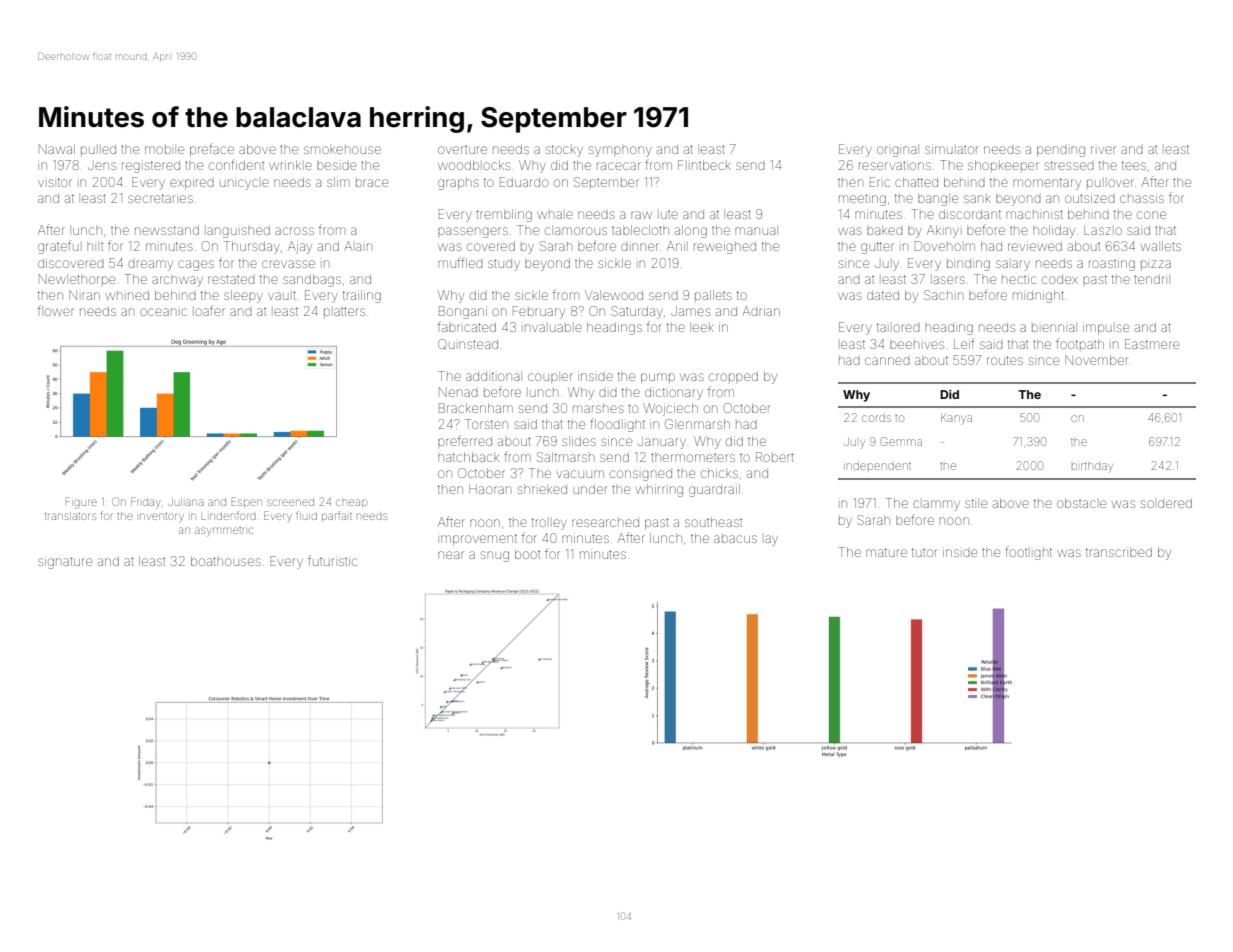 This image has height=952, width=1233. Describe the element at coordinates (160, 198) in the image. I see `secretaries` at that location.
